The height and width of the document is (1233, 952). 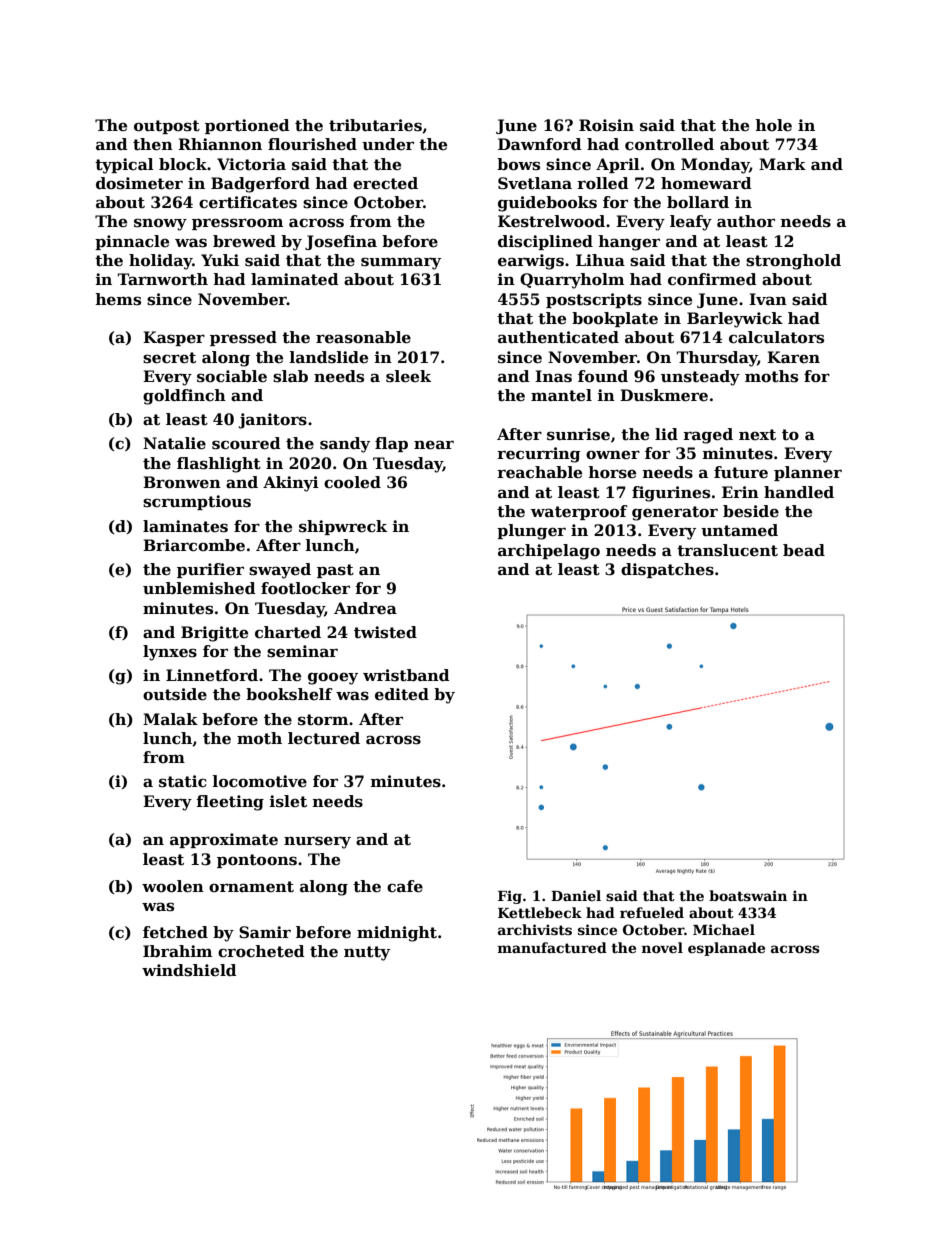 I want to click on Roisin, so click(x=606, y=125).
